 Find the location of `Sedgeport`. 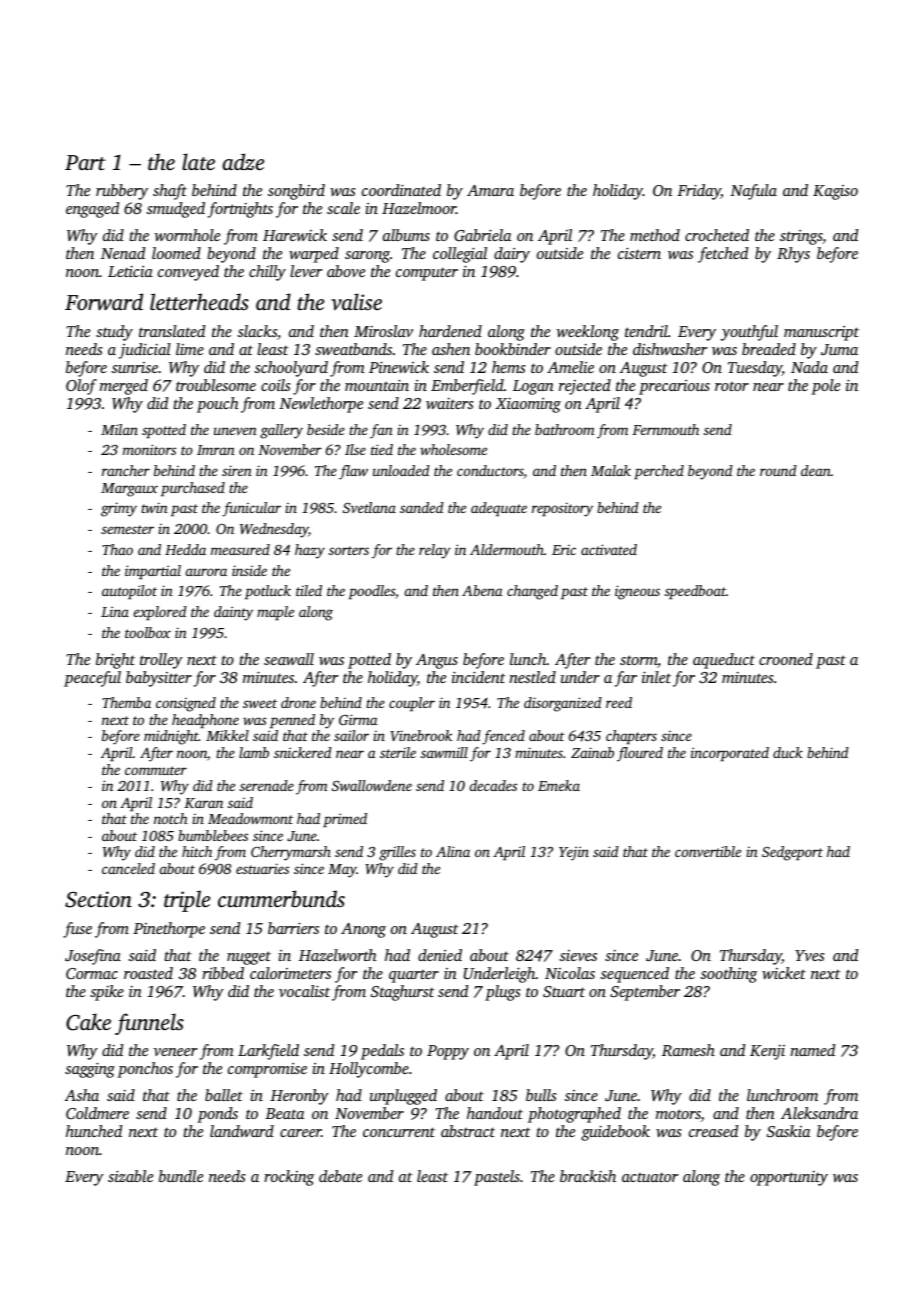

Sedgeport is located at coordinates (792, 853).
